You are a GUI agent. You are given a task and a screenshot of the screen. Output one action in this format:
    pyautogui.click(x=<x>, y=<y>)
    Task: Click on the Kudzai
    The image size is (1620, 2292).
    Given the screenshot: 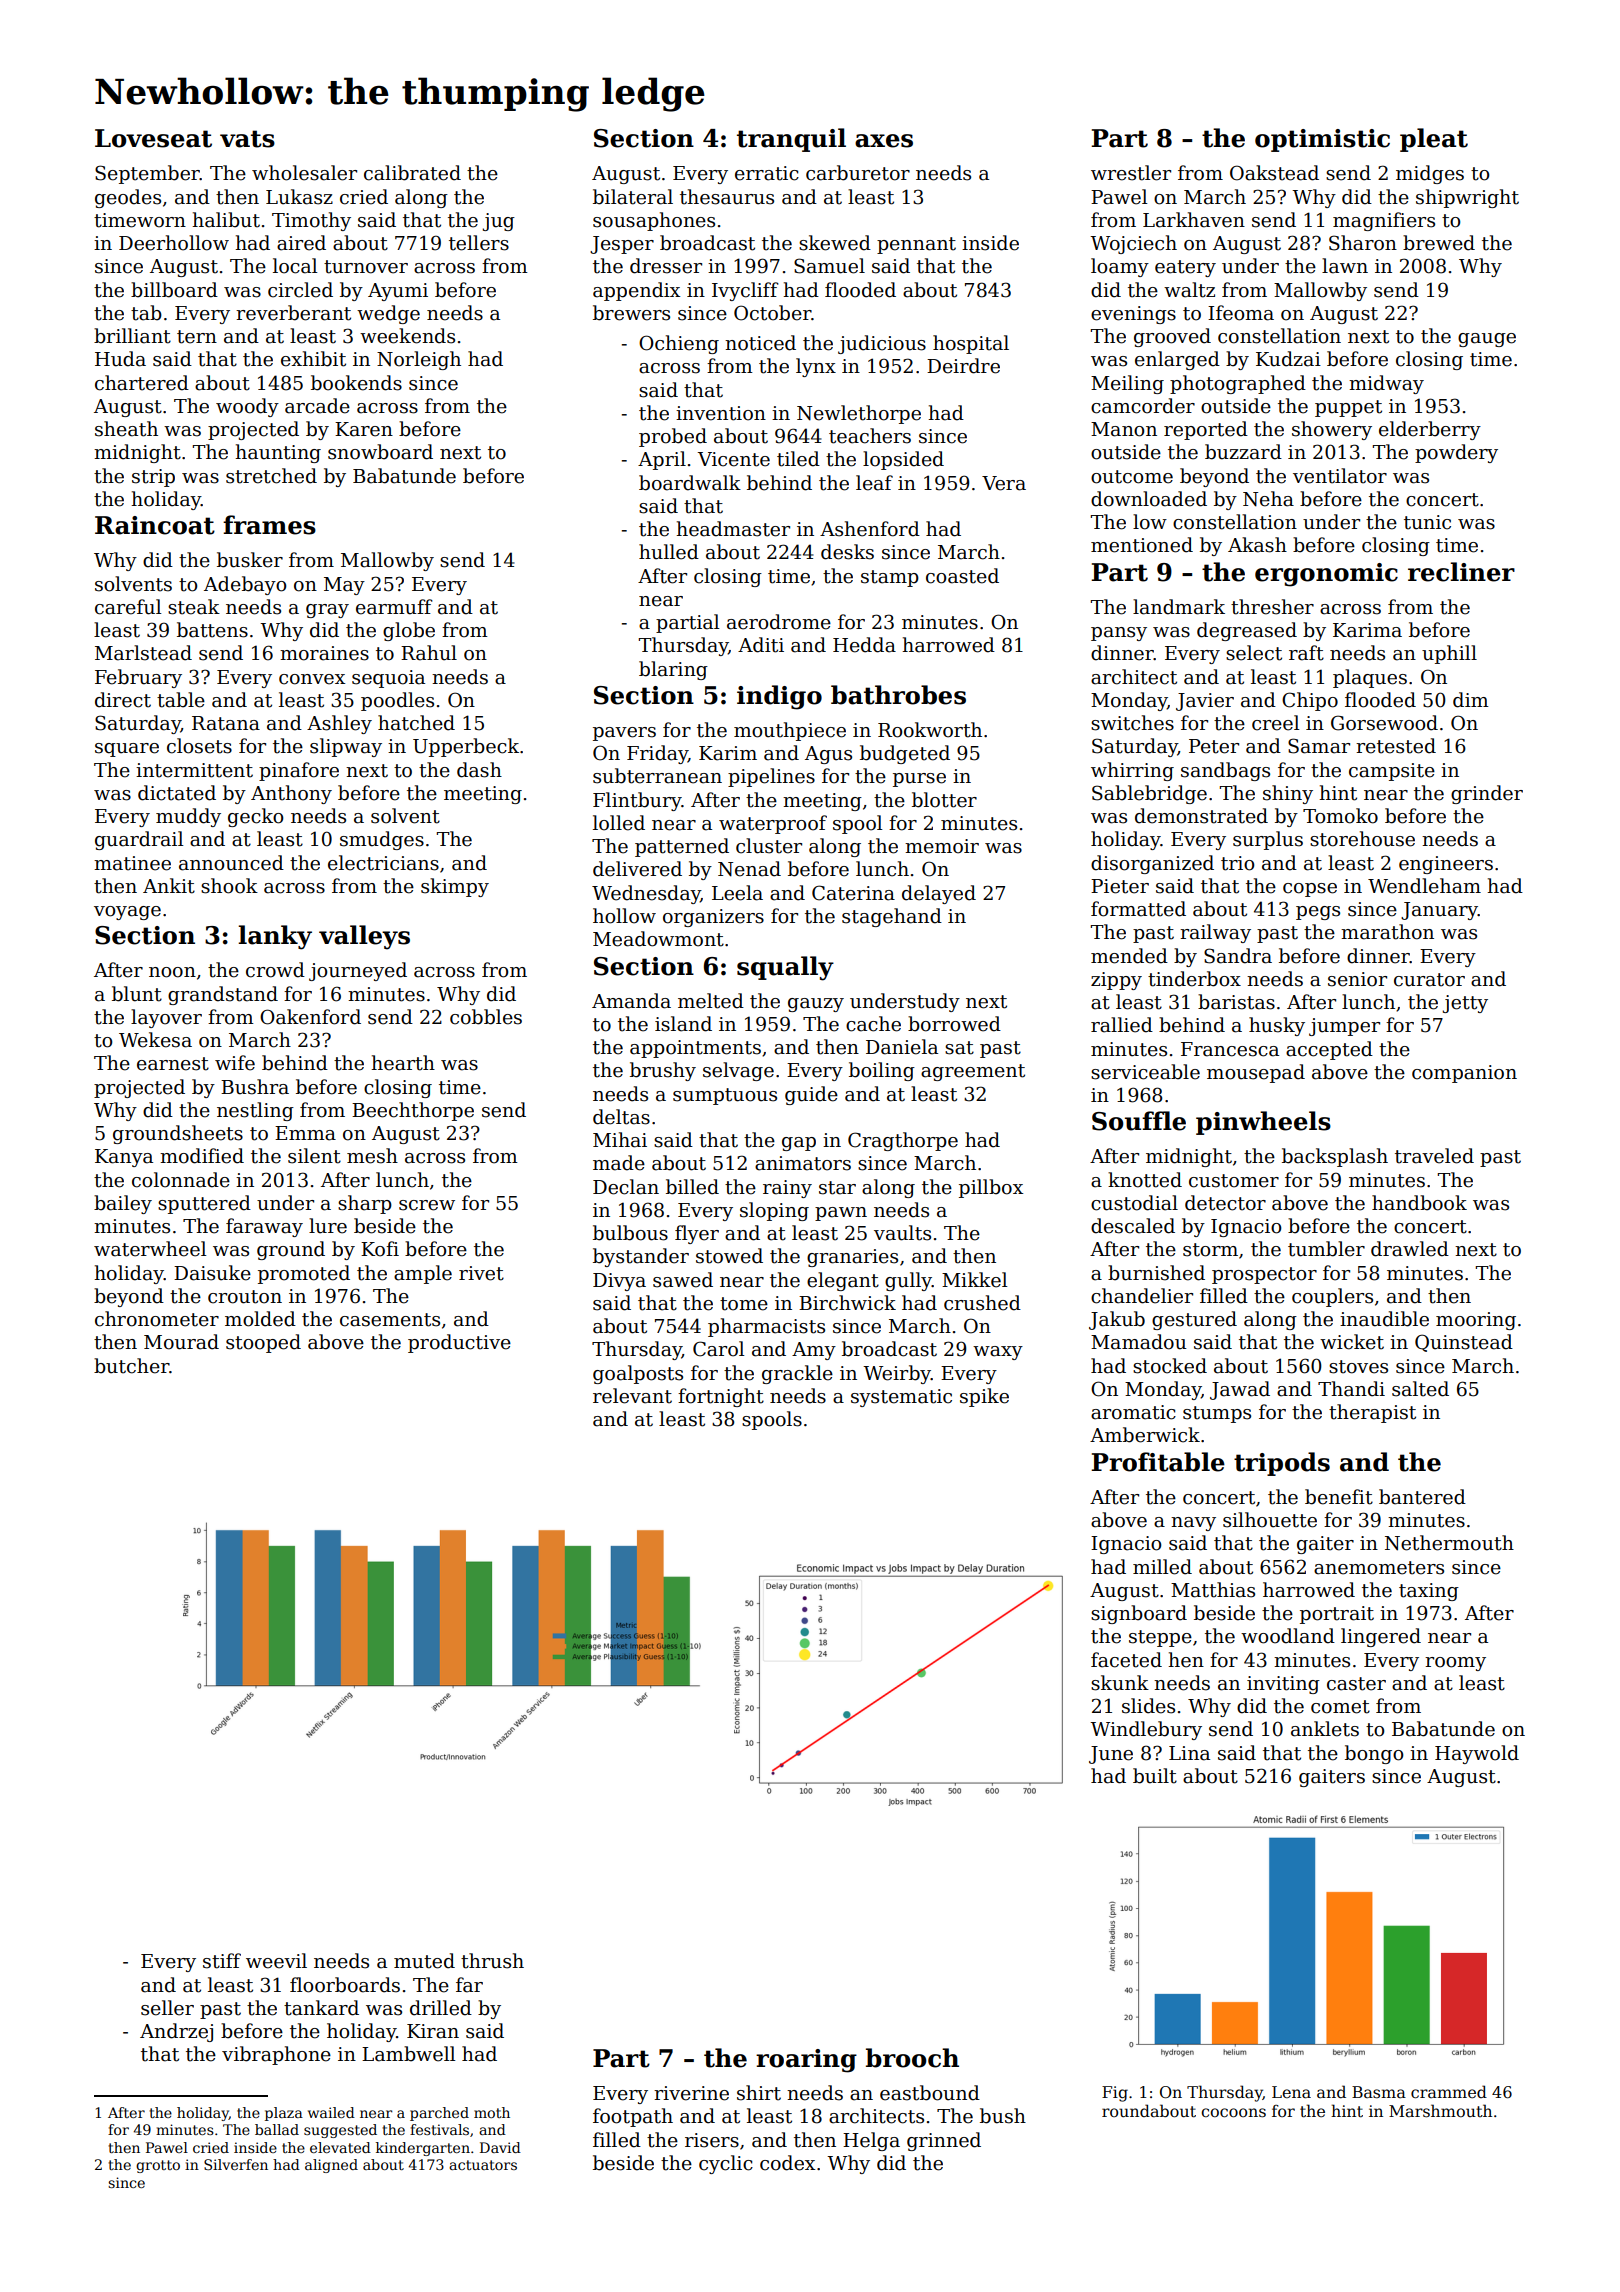 What is the action you would take?
    pyautogui.click(x=1288, y=359)
